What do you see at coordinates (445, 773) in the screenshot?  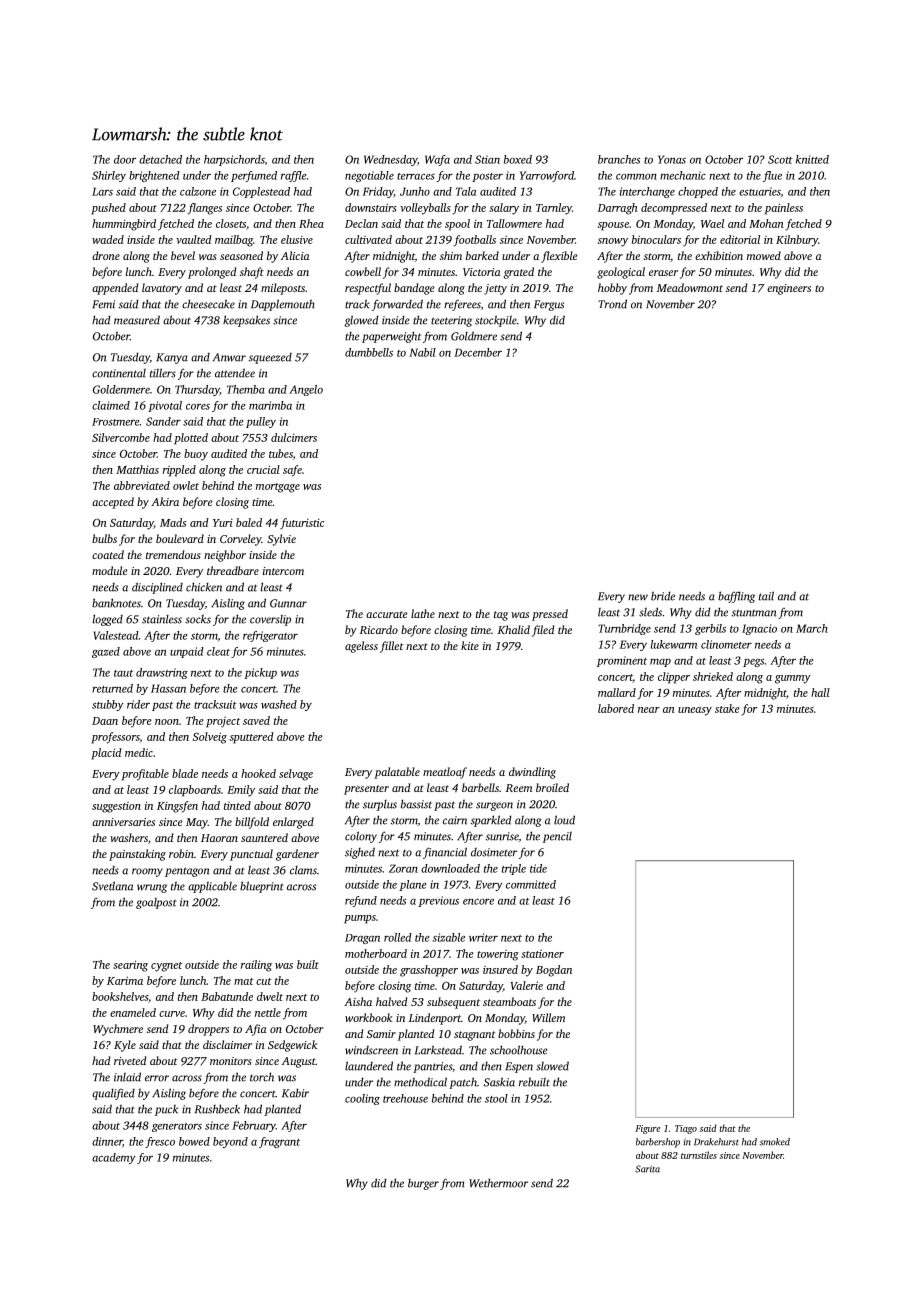 I see `meatloaf` at bounding box center [445, 773].
